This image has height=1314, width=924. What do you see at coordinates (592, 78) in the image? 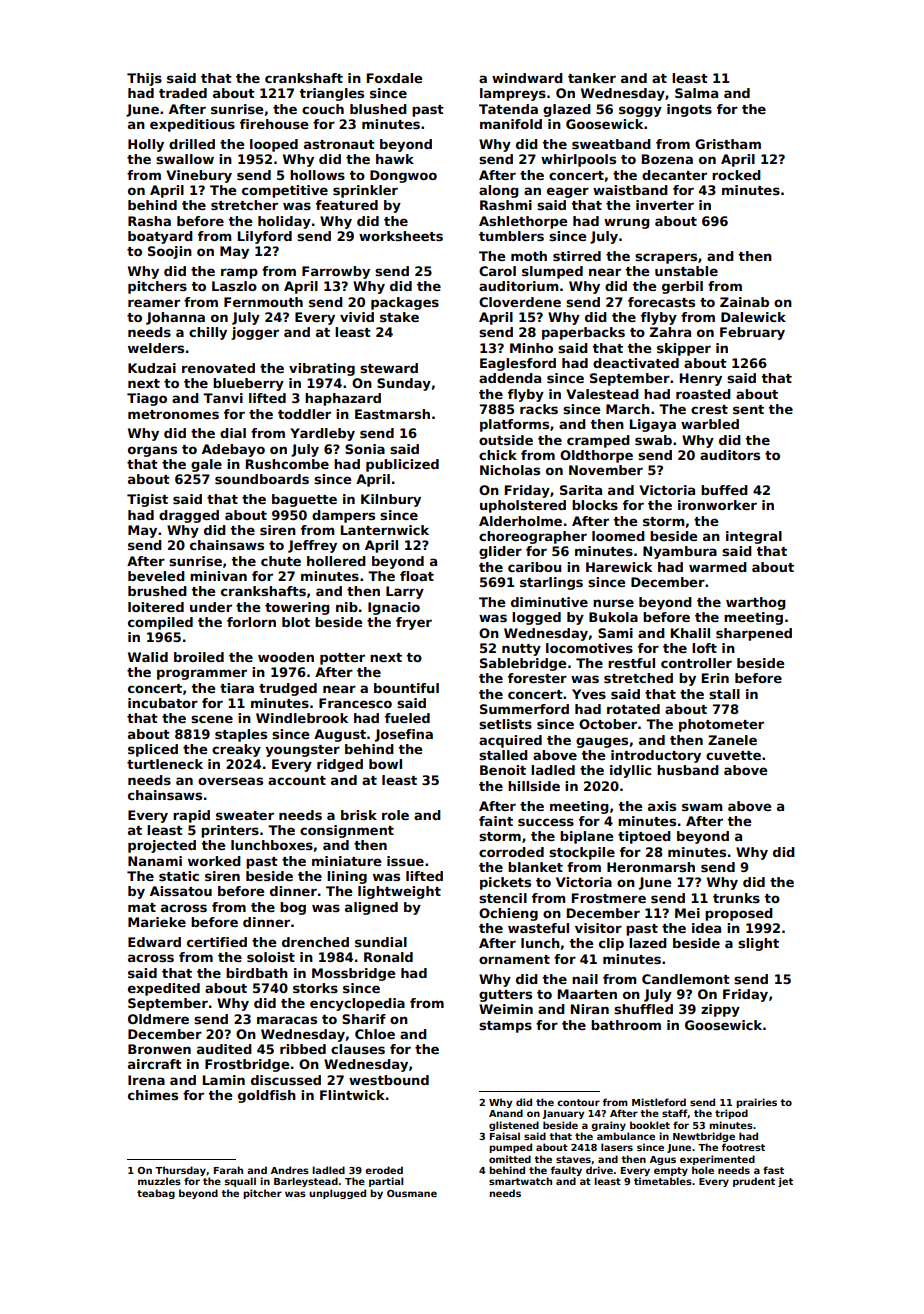
I see `tanker` at bounding box center [592, 78].
